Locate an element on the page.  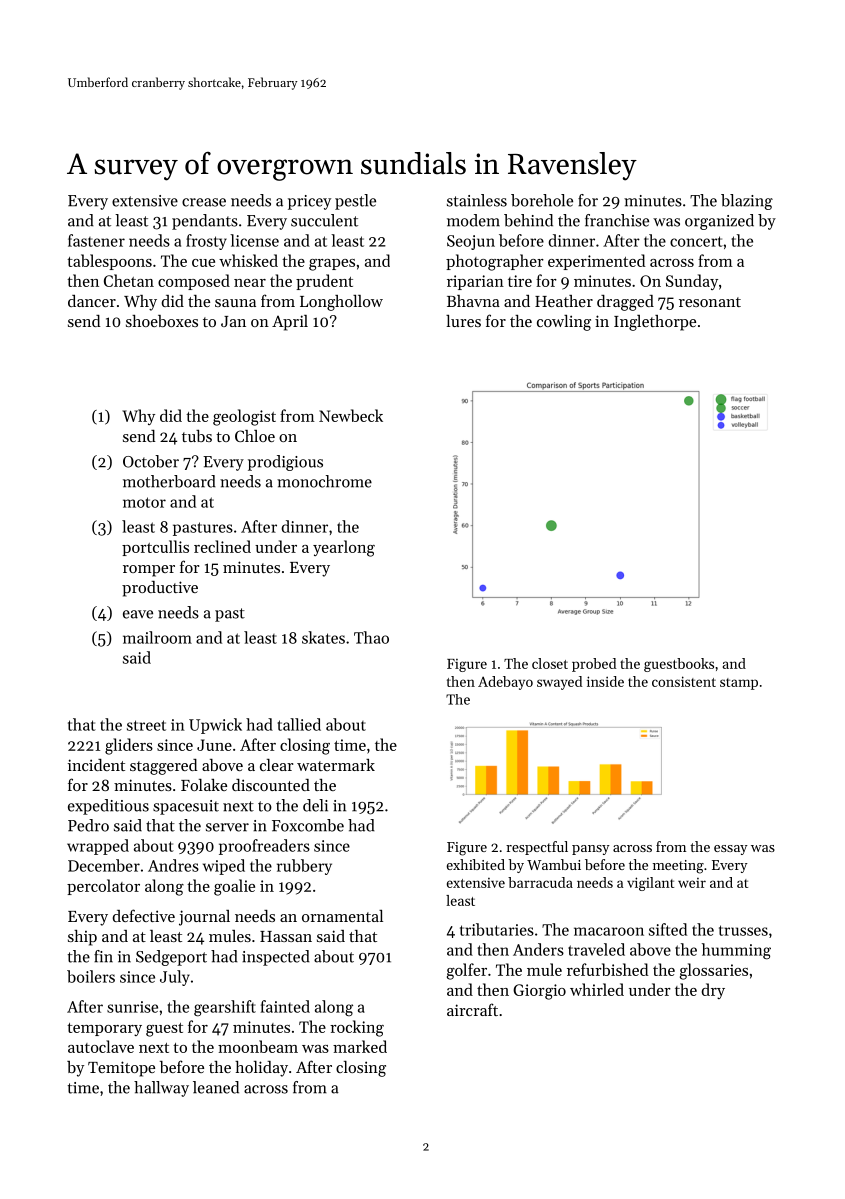
ornamental is located at coordinates (342, 916).
